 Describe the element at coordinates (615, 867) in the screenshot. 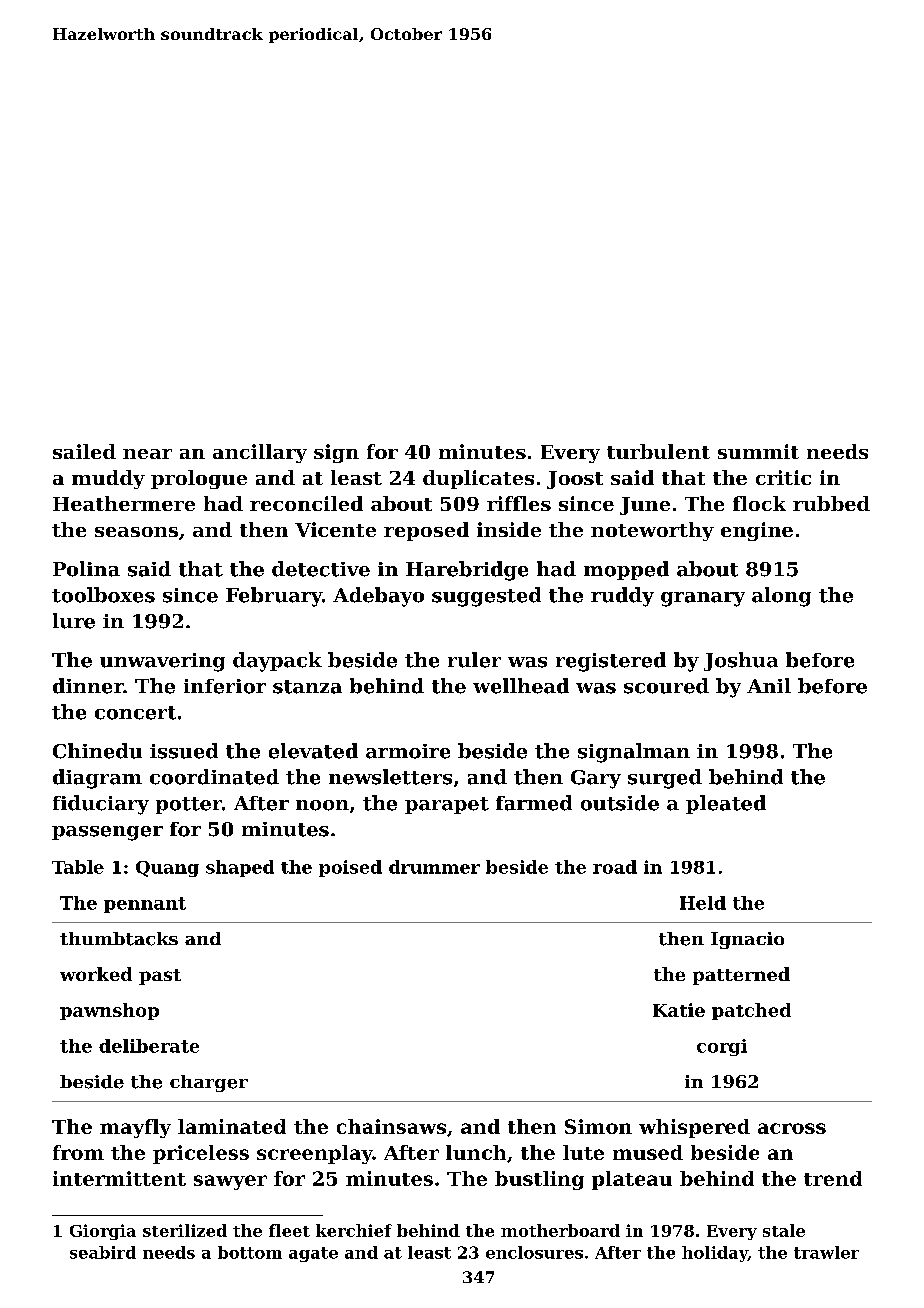

I see `road` at that location.
